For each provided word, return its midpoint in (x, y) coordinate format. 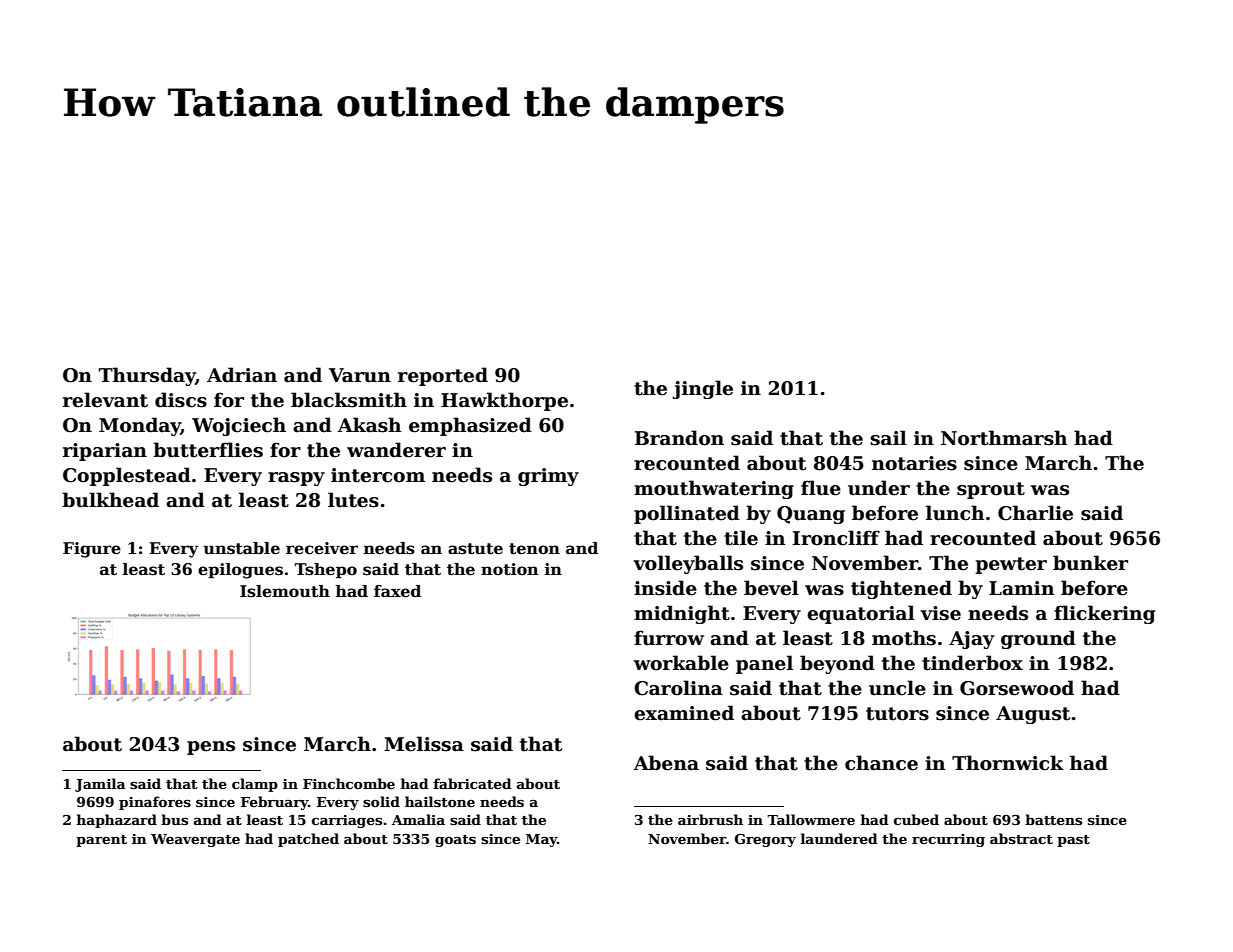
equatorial (861, 614)
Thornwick (1008, 763)
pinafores (155, 803)
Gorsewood (1017, 688)
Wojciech (239, 426)
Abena (666, 763)
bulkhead (110, 500)
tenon (534, 549)
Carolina (678, 688)
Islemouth (285, 591)
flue (821, 488)
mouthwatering (714, 489)
